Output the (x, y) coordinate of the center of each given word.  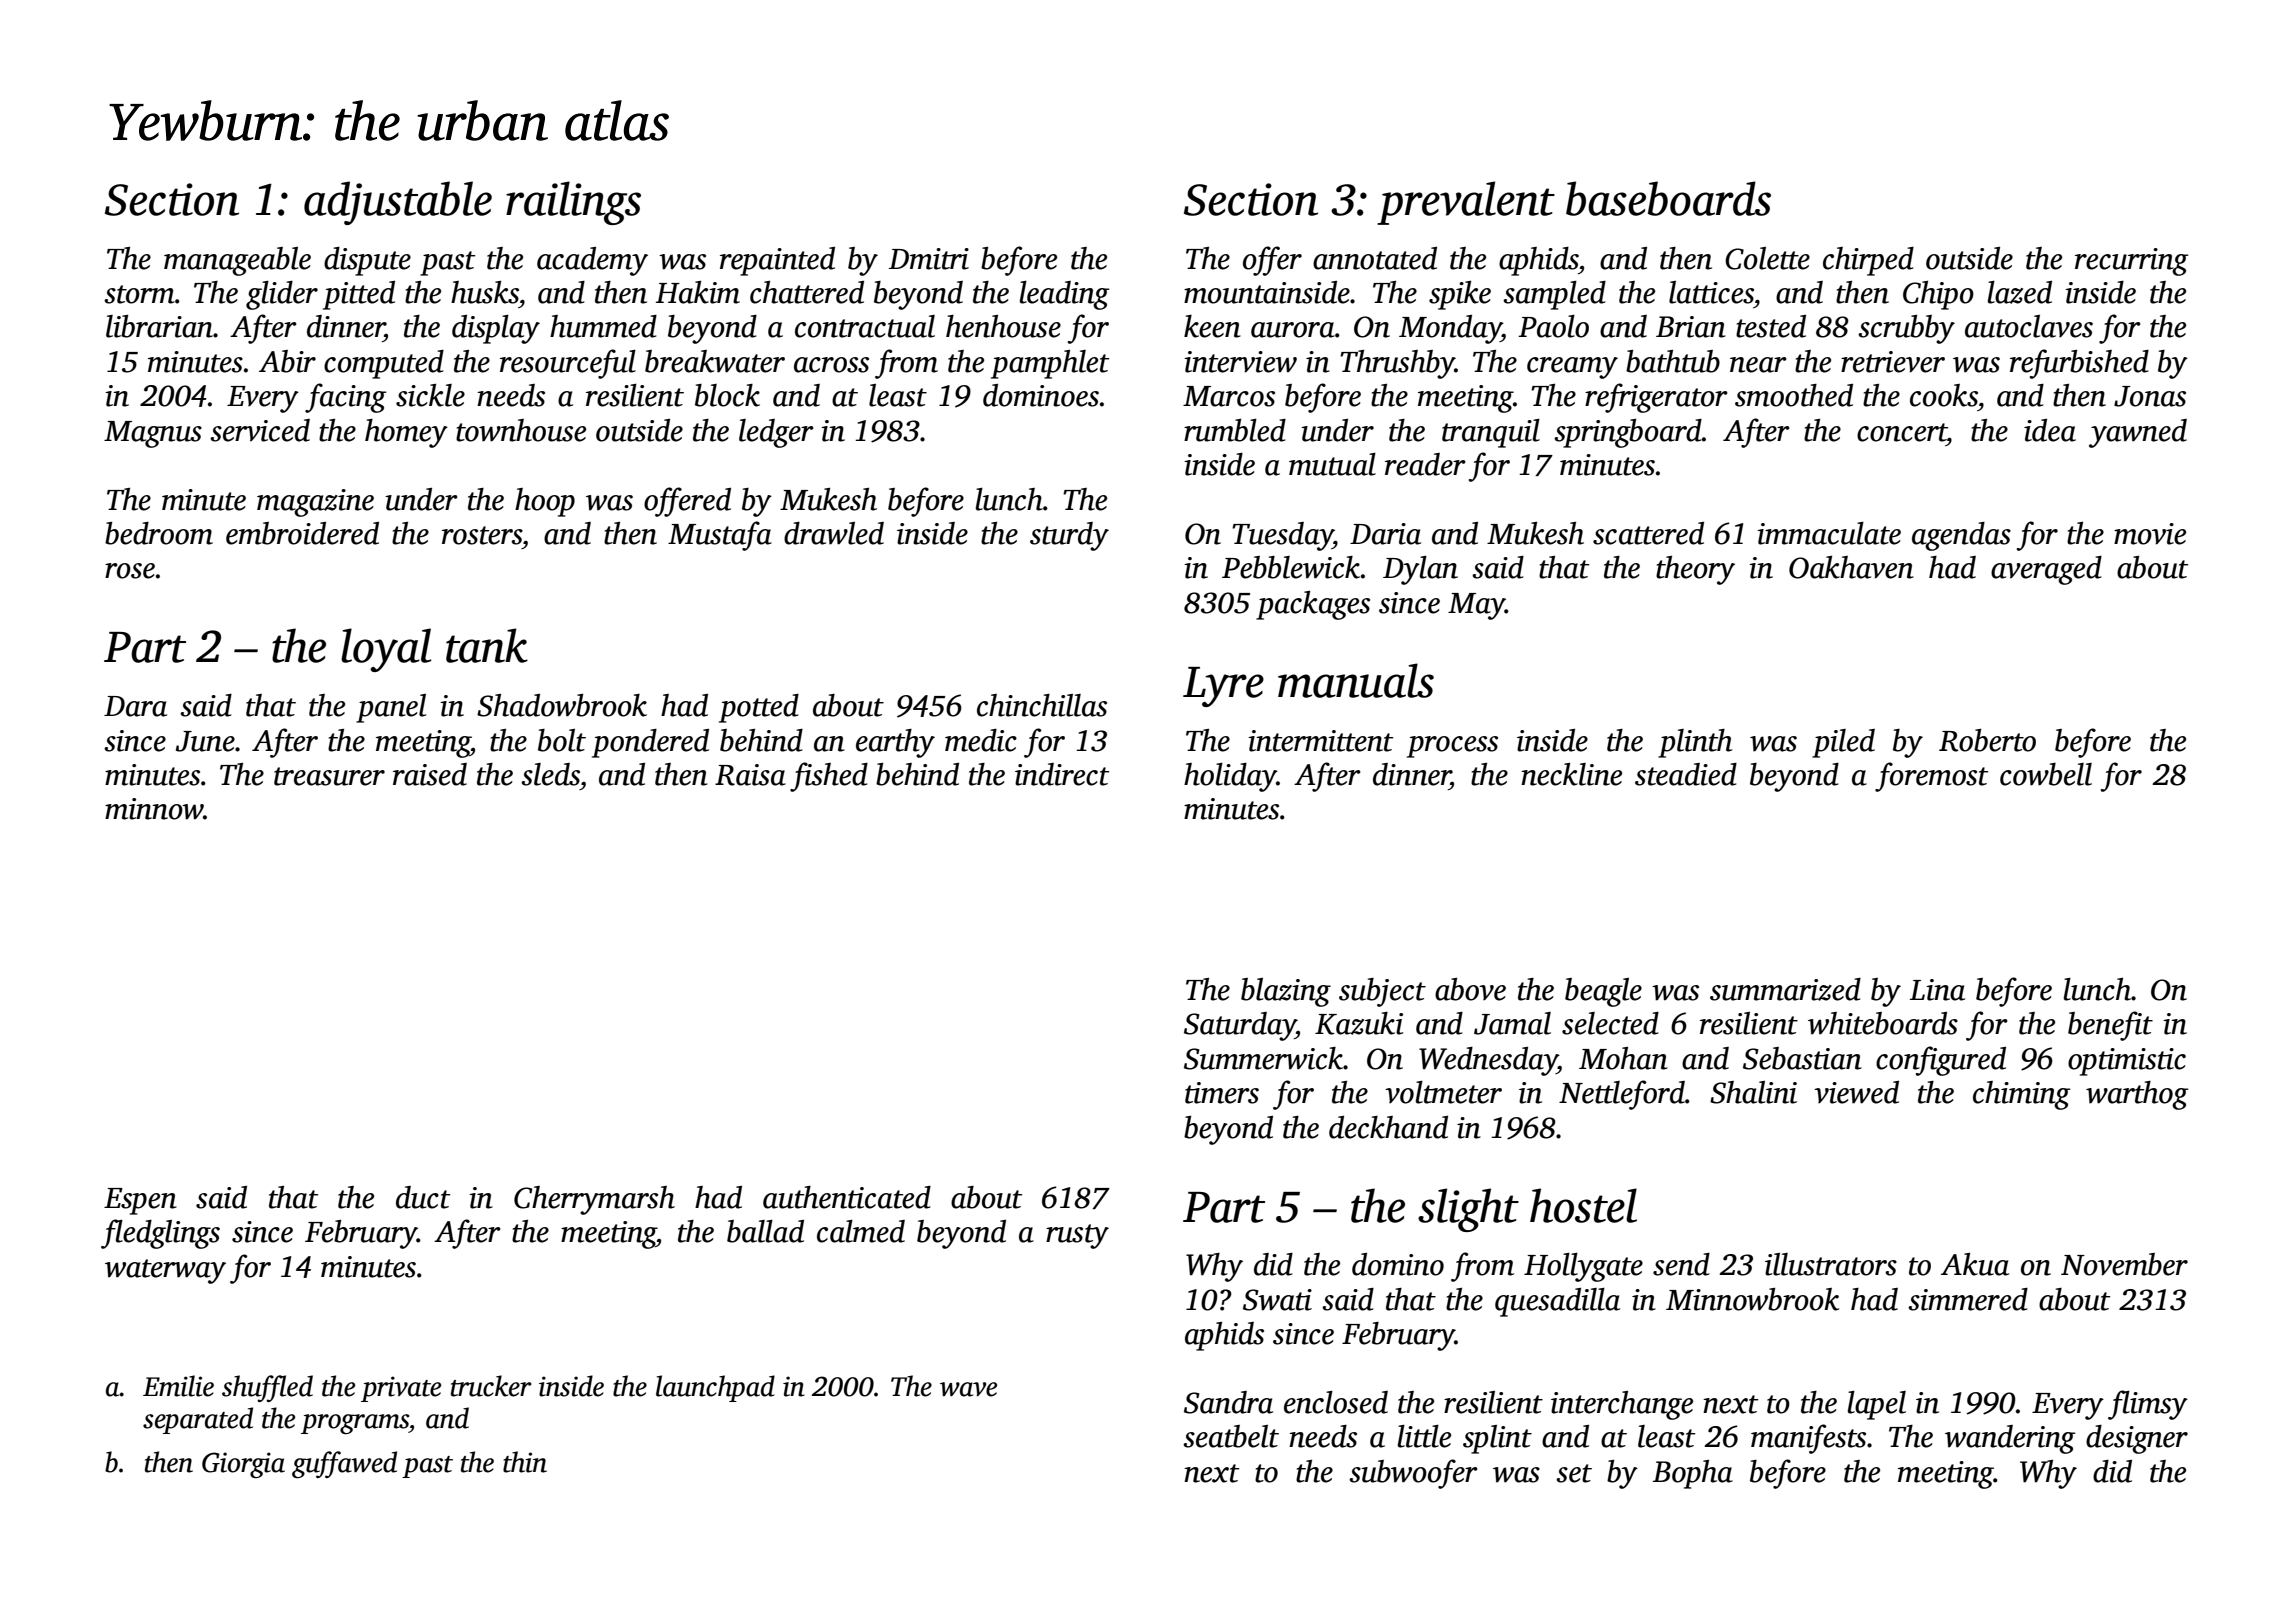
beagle (1603, 992)
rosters (482, 535)
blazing (1286, 992)
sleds (550, 774)
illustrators (1831, 1264)
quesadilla (1557, 1302)
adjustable (398, 203)
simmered (1968, 1299)
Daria (1385, 534)
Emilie (178, 1386)
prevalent (1466, 203)
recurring (2131, 262)
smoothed (1794, 395)
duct (423, 1197)
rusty (1077, 1236)
